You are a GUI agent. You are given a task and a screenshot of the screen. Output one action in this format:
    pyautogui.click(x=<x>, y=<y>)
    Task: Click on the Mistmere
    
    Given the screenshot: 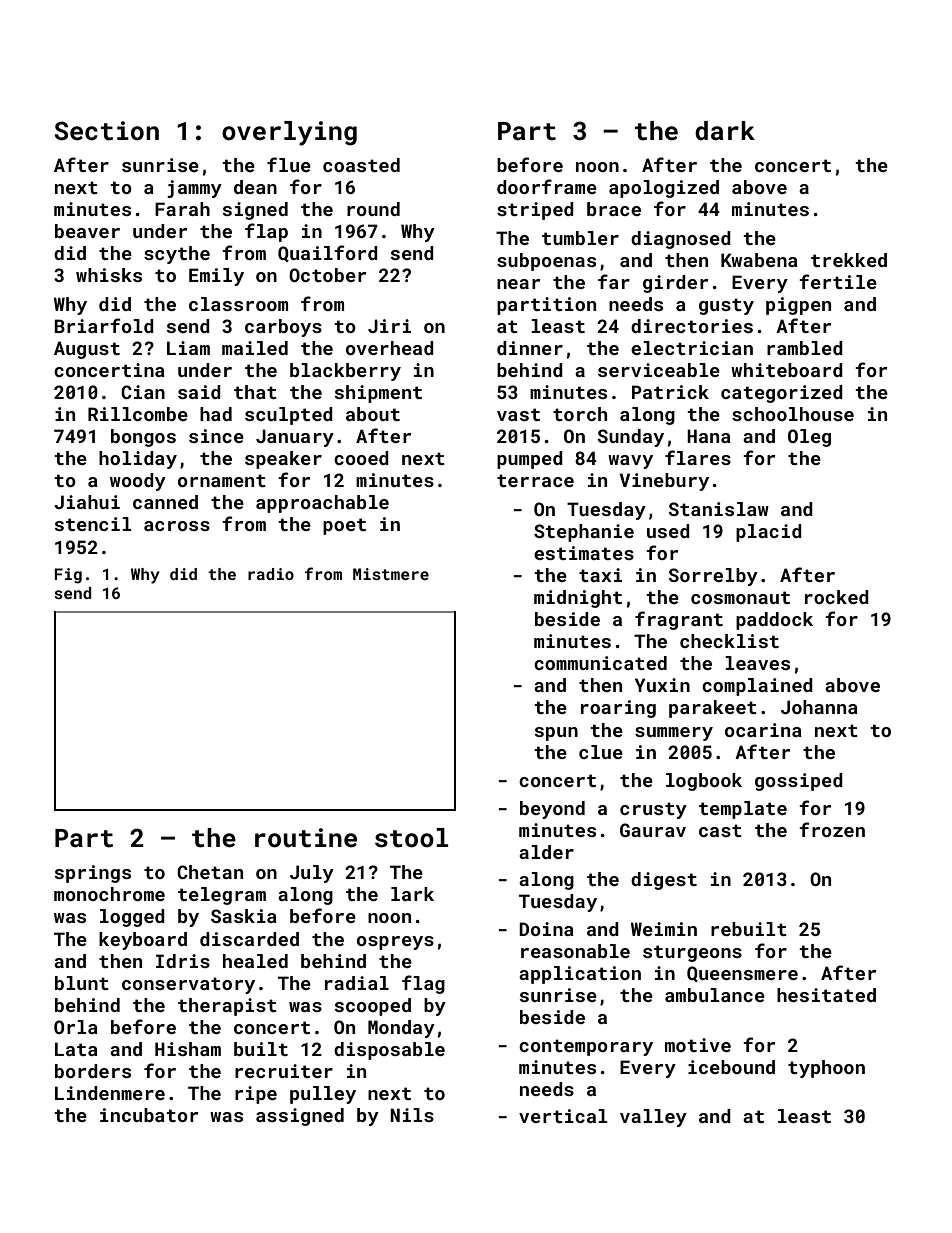 What is the action you would take?
    pyautogui.click(x=391, y=574)
